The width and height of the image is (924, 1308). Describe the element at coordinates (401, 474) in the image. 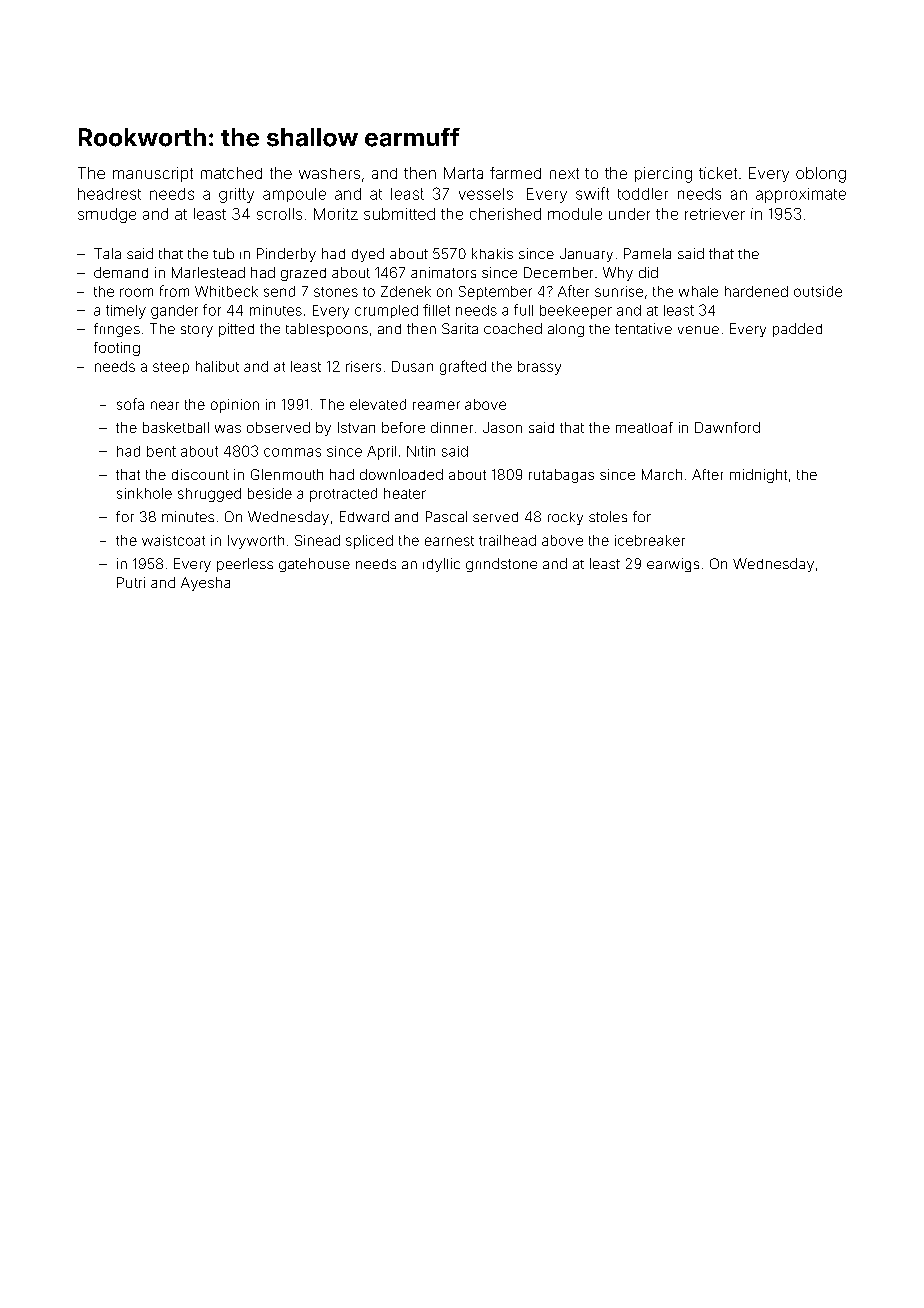

I see `downloaded` at that location.
